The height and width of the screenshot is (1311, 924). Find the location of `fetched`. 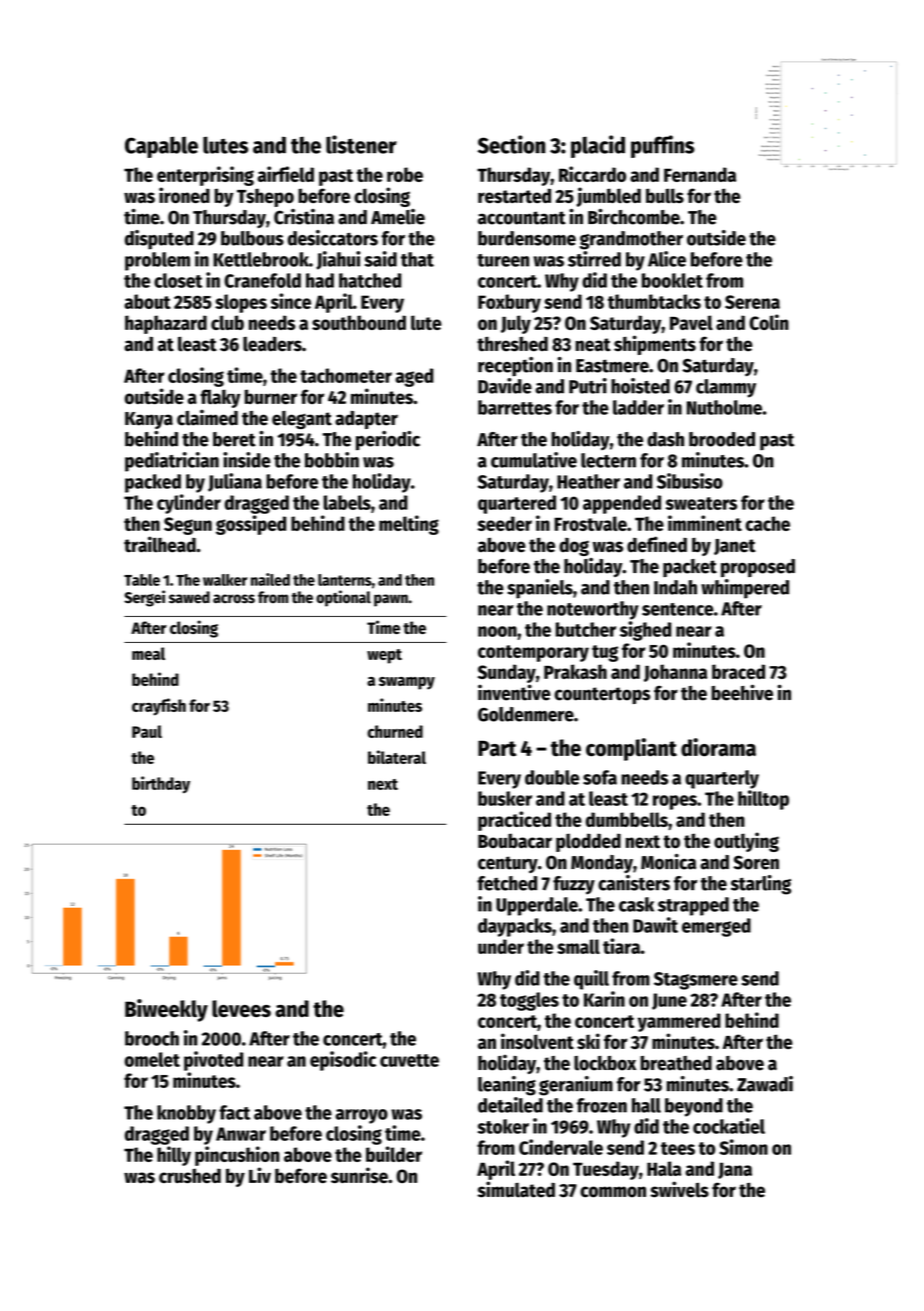

fetched is located at coordinates (507, 883).
